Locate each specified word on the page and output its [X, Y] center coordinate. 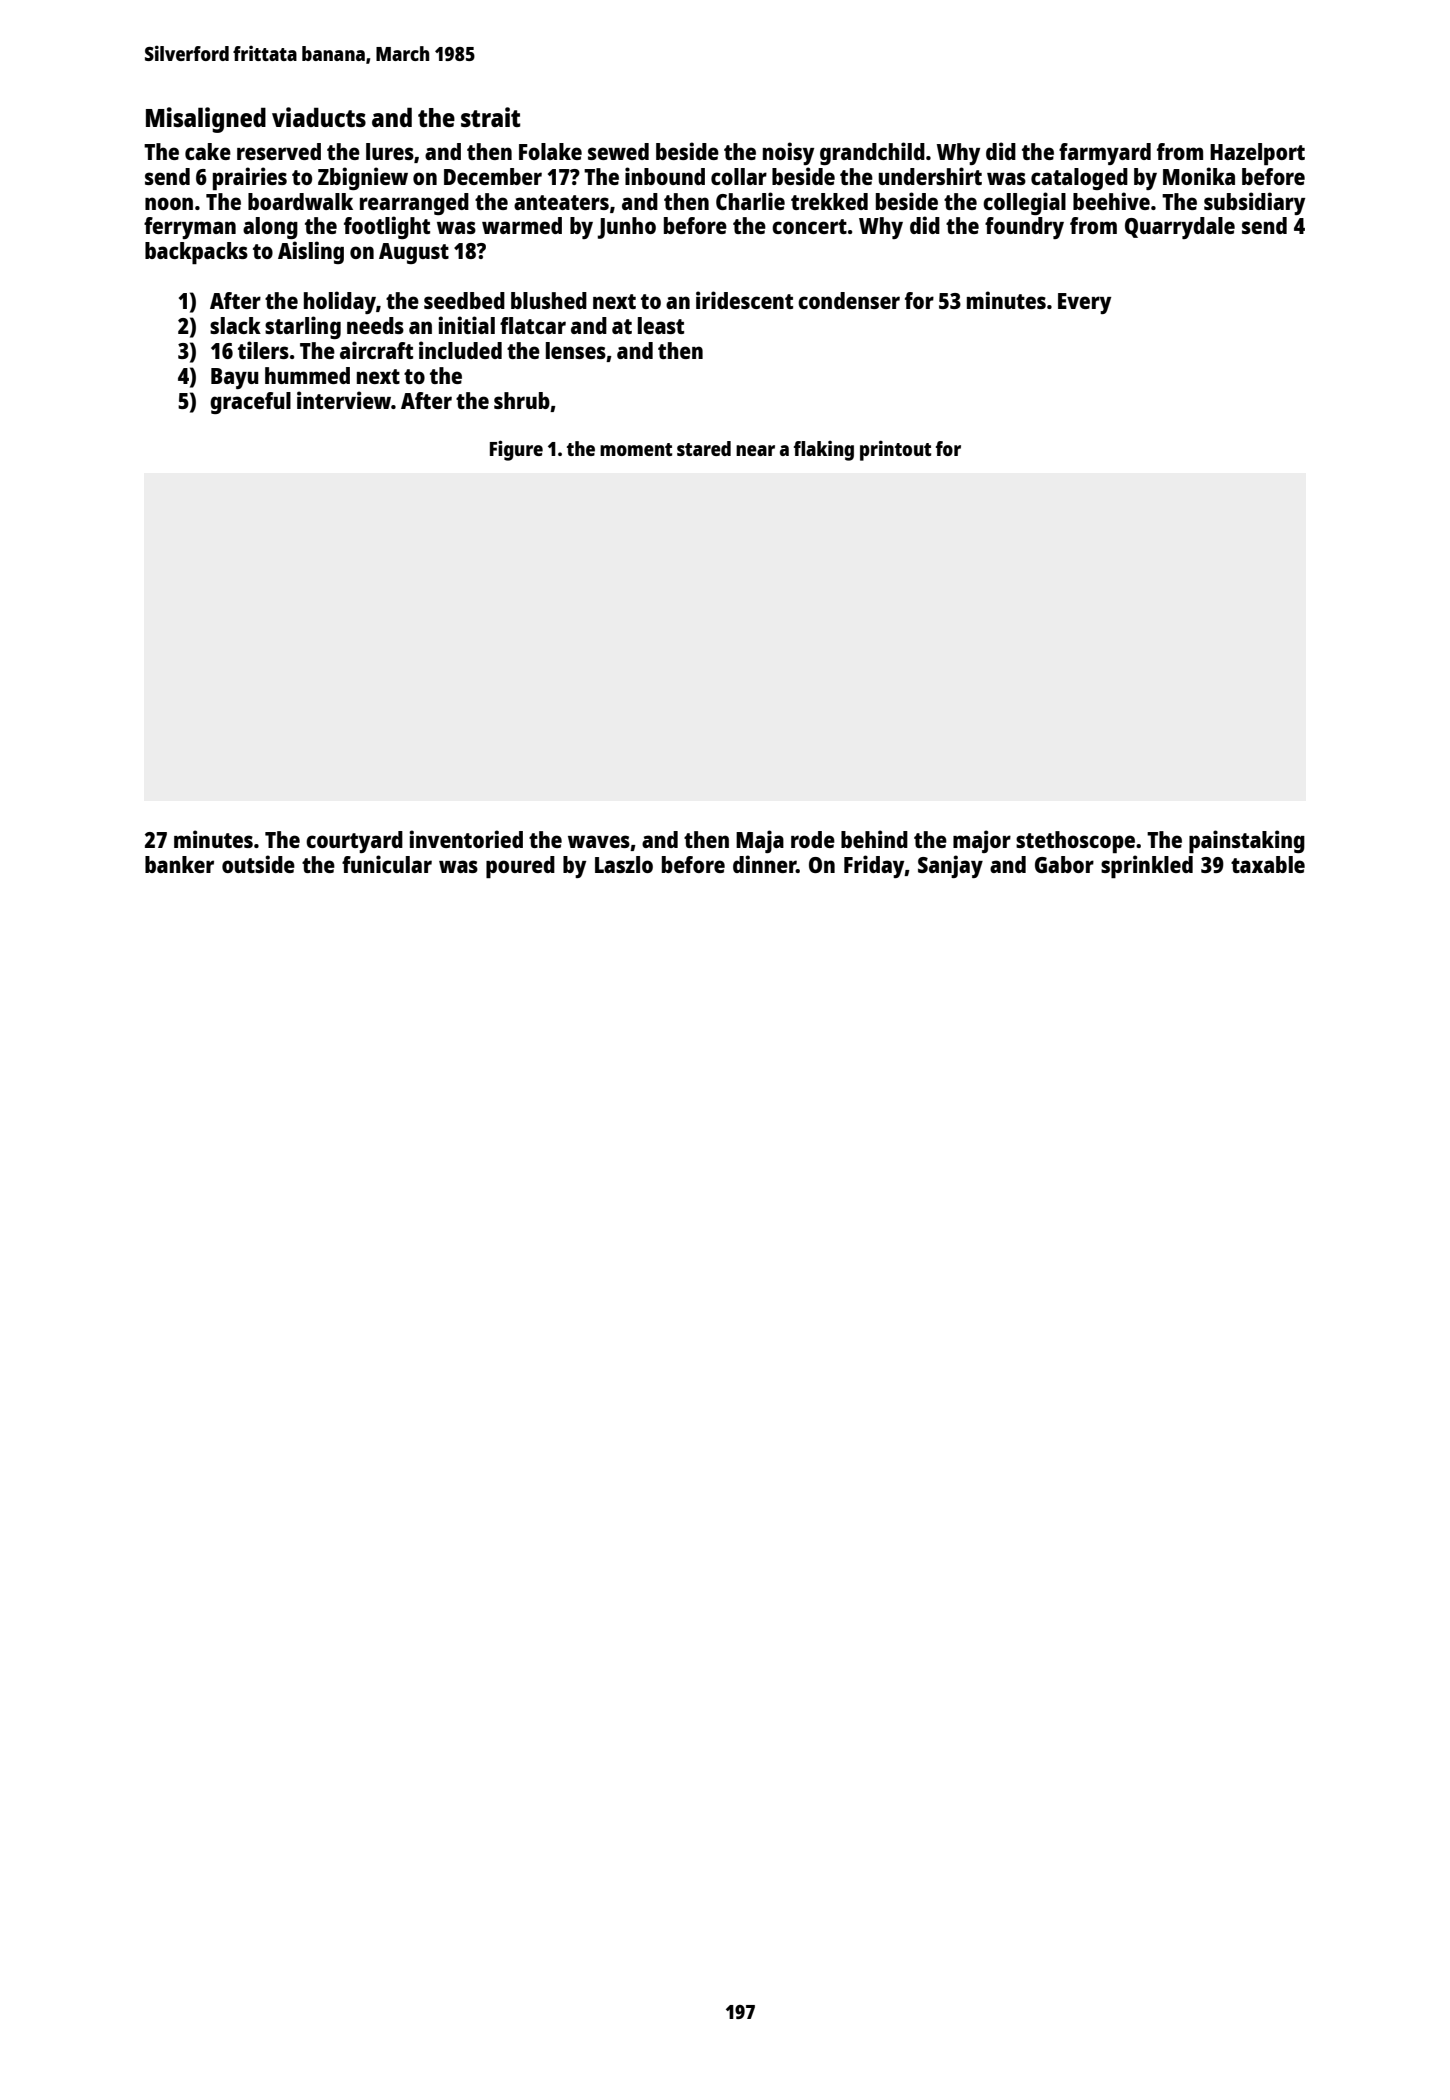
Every [1084, 303]
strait [490, 117]
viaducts [319, 117]
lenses [576, 350]
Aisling [311, 252]
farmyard [1105, 154]
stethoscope [1075, 842]
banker [179, 864]
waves [599, 841]
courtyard [354, 842]
